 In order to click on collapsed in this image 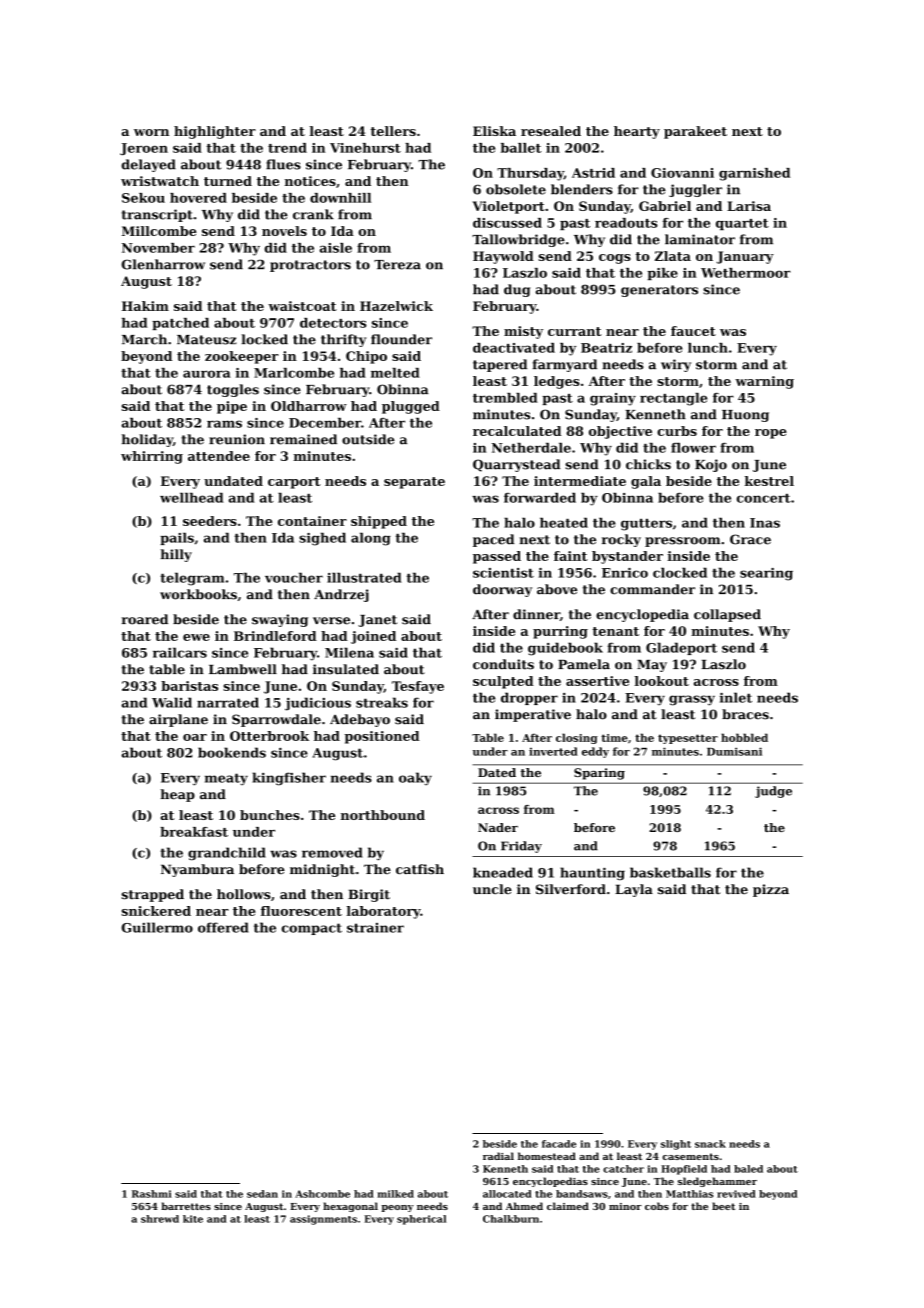, I will do `click(727, 615)`.
